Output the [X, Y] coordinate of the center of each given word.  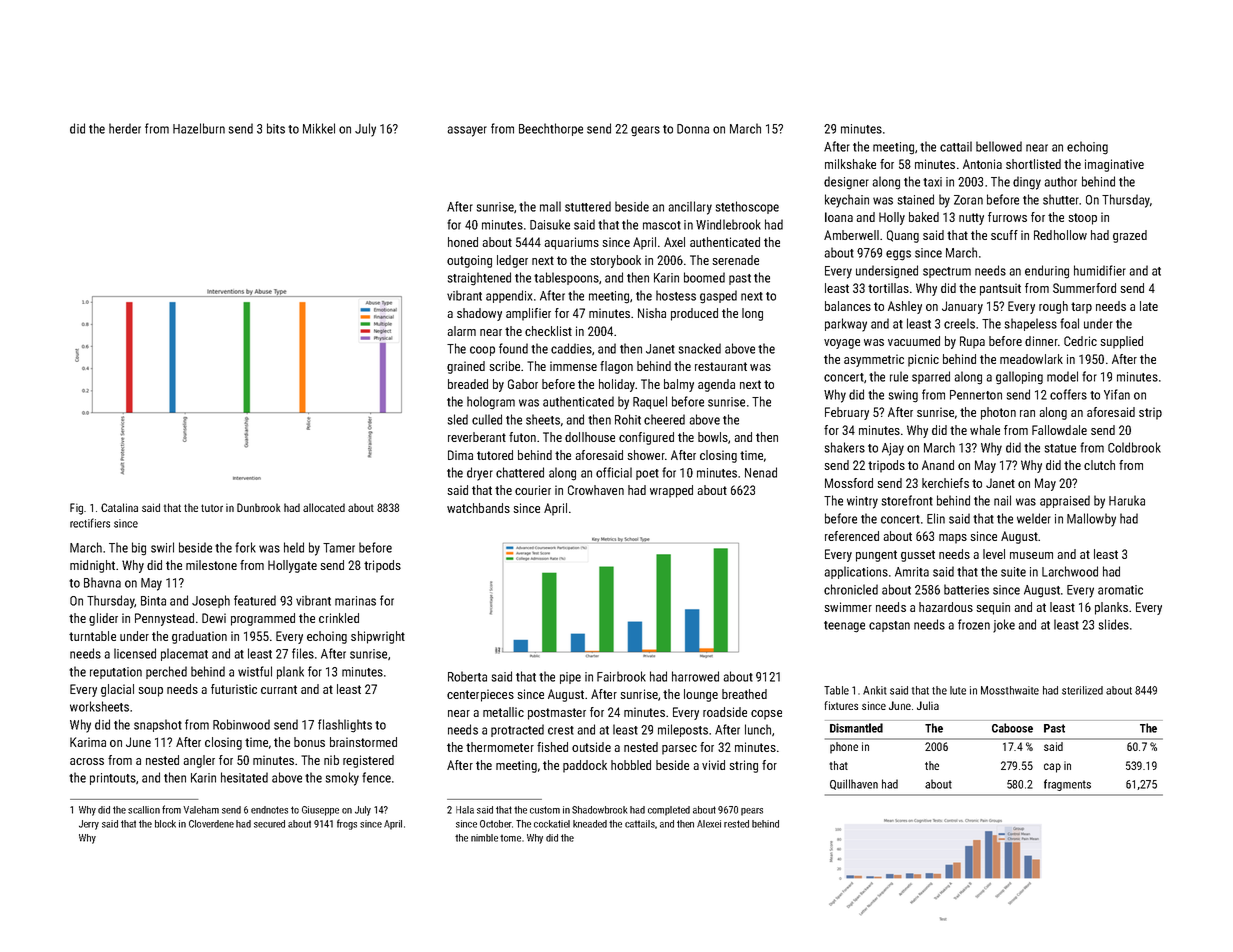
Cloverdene [211, 824]
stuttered [588, 206]
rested [736, 824]
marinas [355, 601]
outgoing [469, 261]
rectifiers [90, 523]
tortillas [888, 288]
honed [463, 242]
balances [848, 306]
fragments [1067, 785]
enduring [1047, 272]
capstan [889, 626]
